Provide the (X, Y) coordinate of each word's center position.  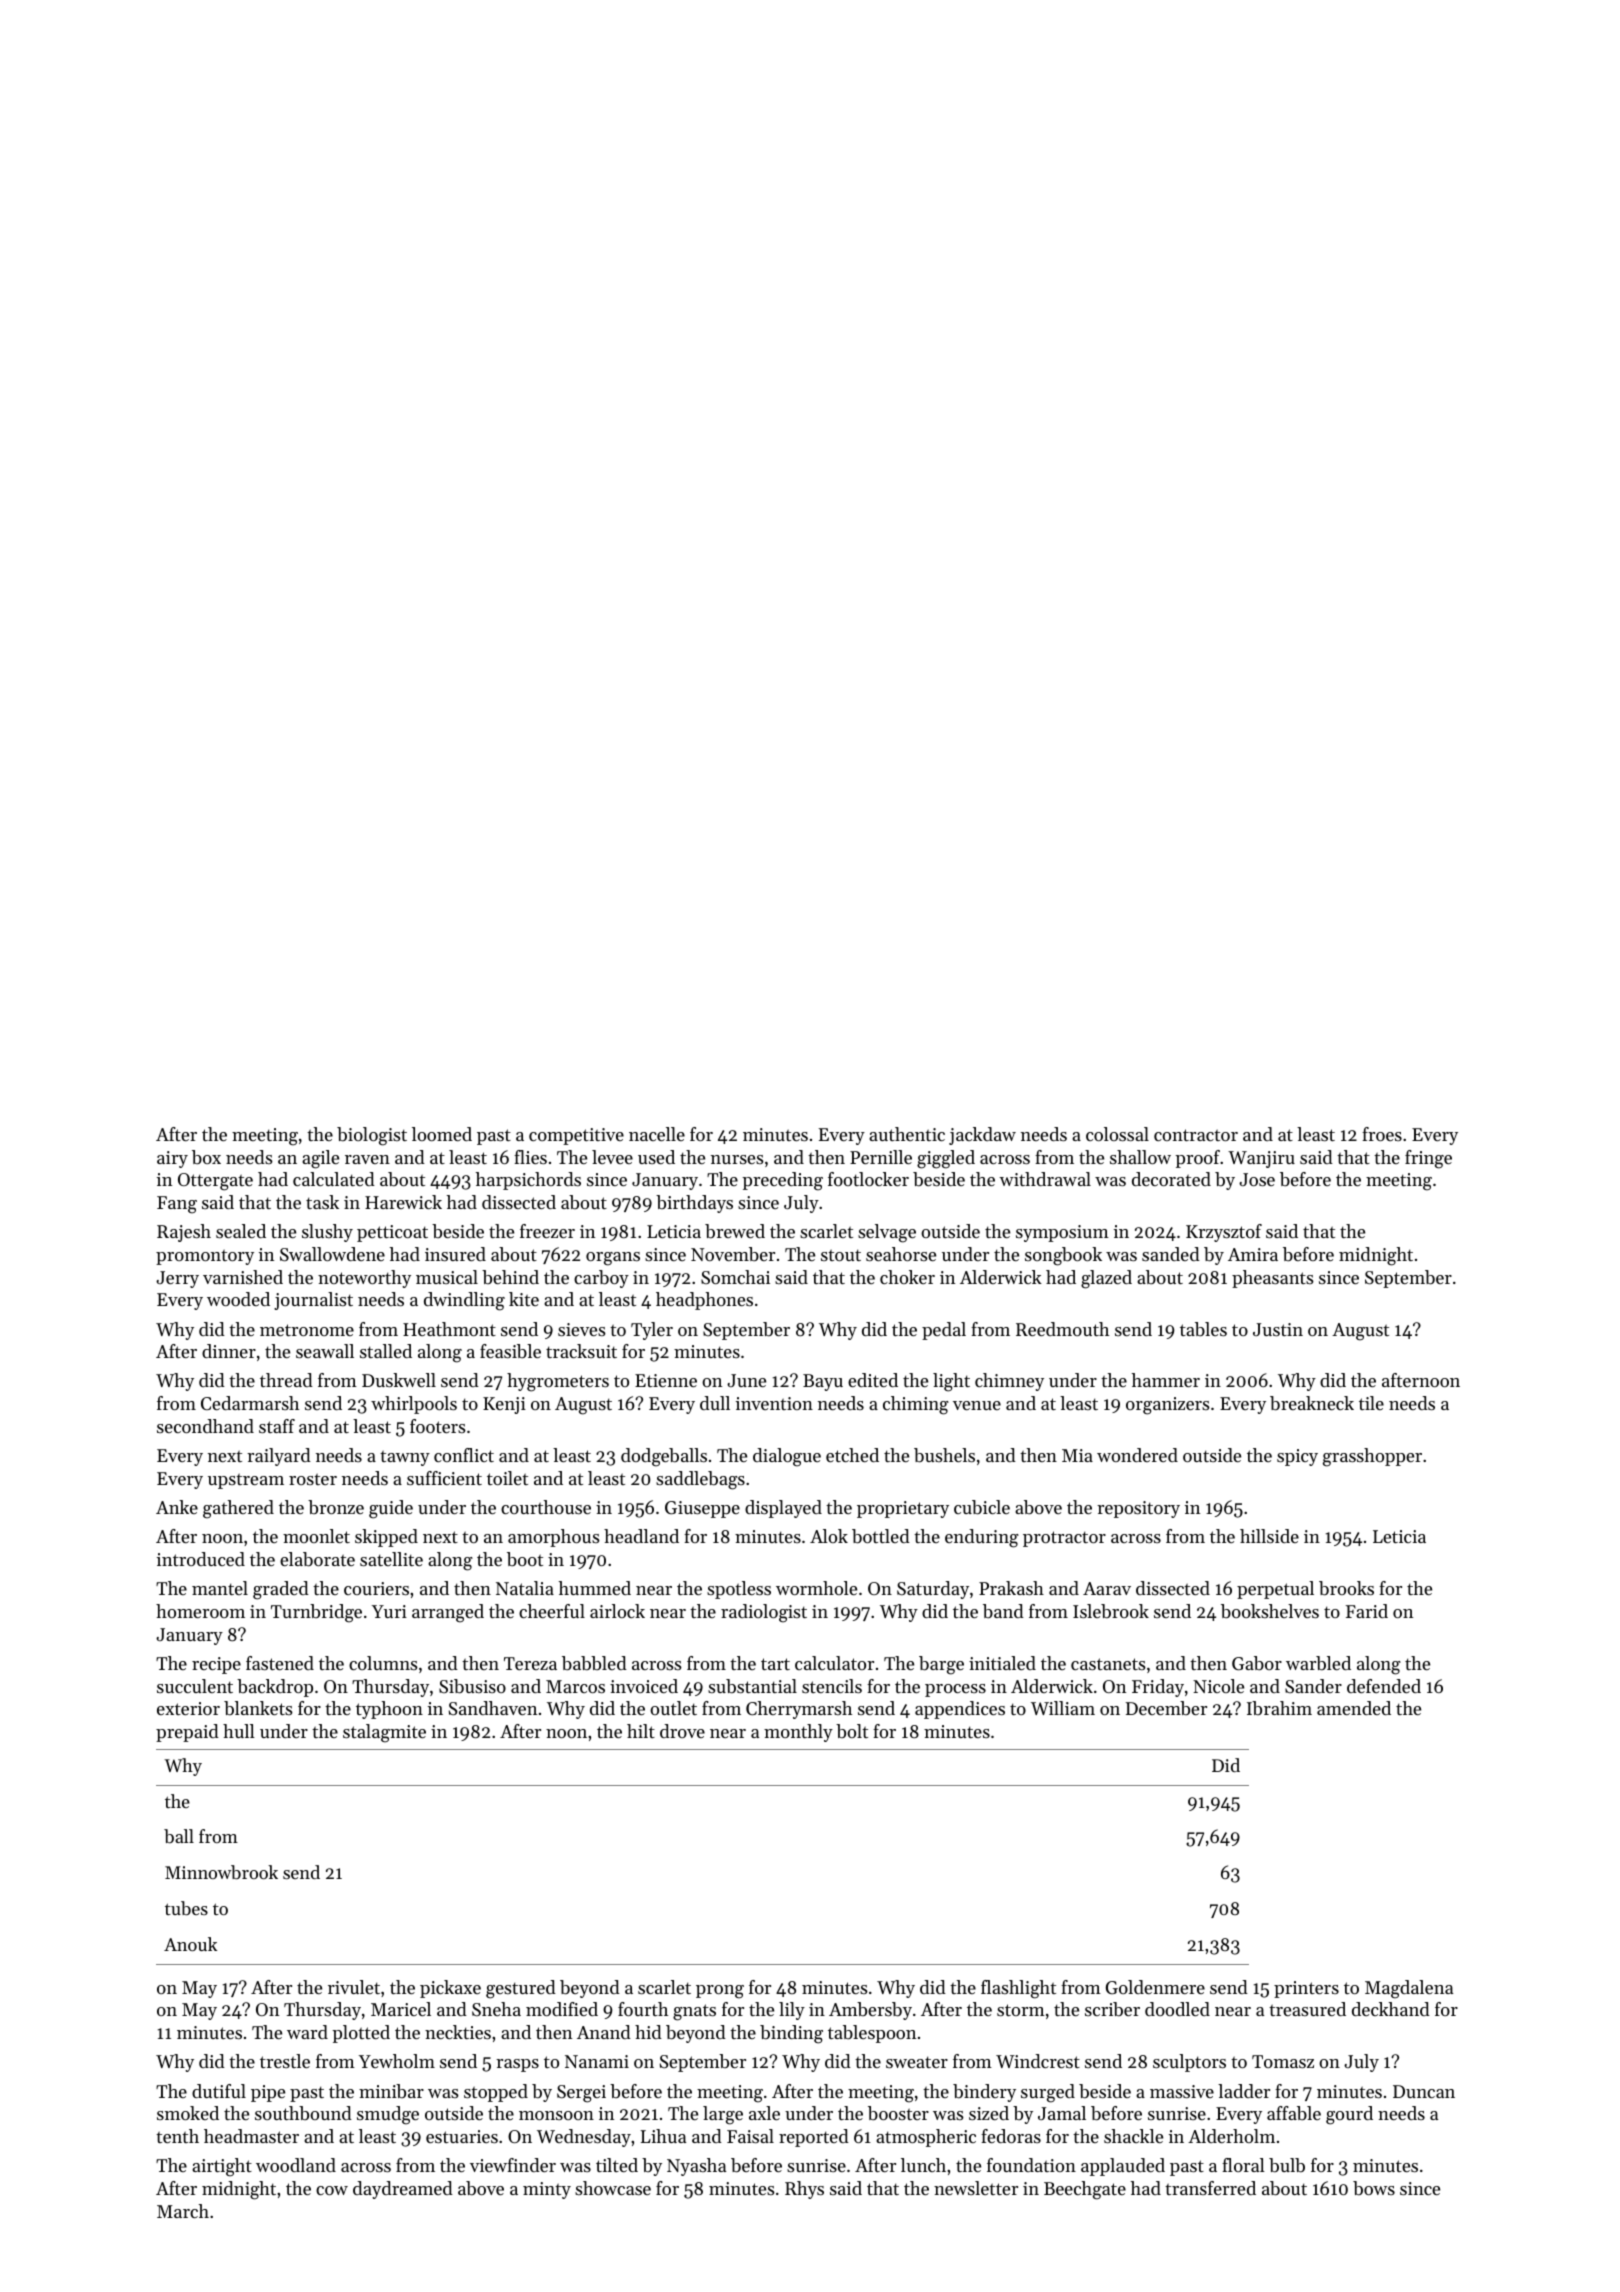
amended (1354, 1708)
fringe (1428, 1159)
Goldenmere (1155, 1987)
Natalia (525, 1588)
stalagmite (384, 1733)
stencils (832, 1686)
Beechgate (1085, 2190)
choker (907, 1277)
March (183, 2211)
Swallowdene (332, 1254)
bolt (852, 1731)
